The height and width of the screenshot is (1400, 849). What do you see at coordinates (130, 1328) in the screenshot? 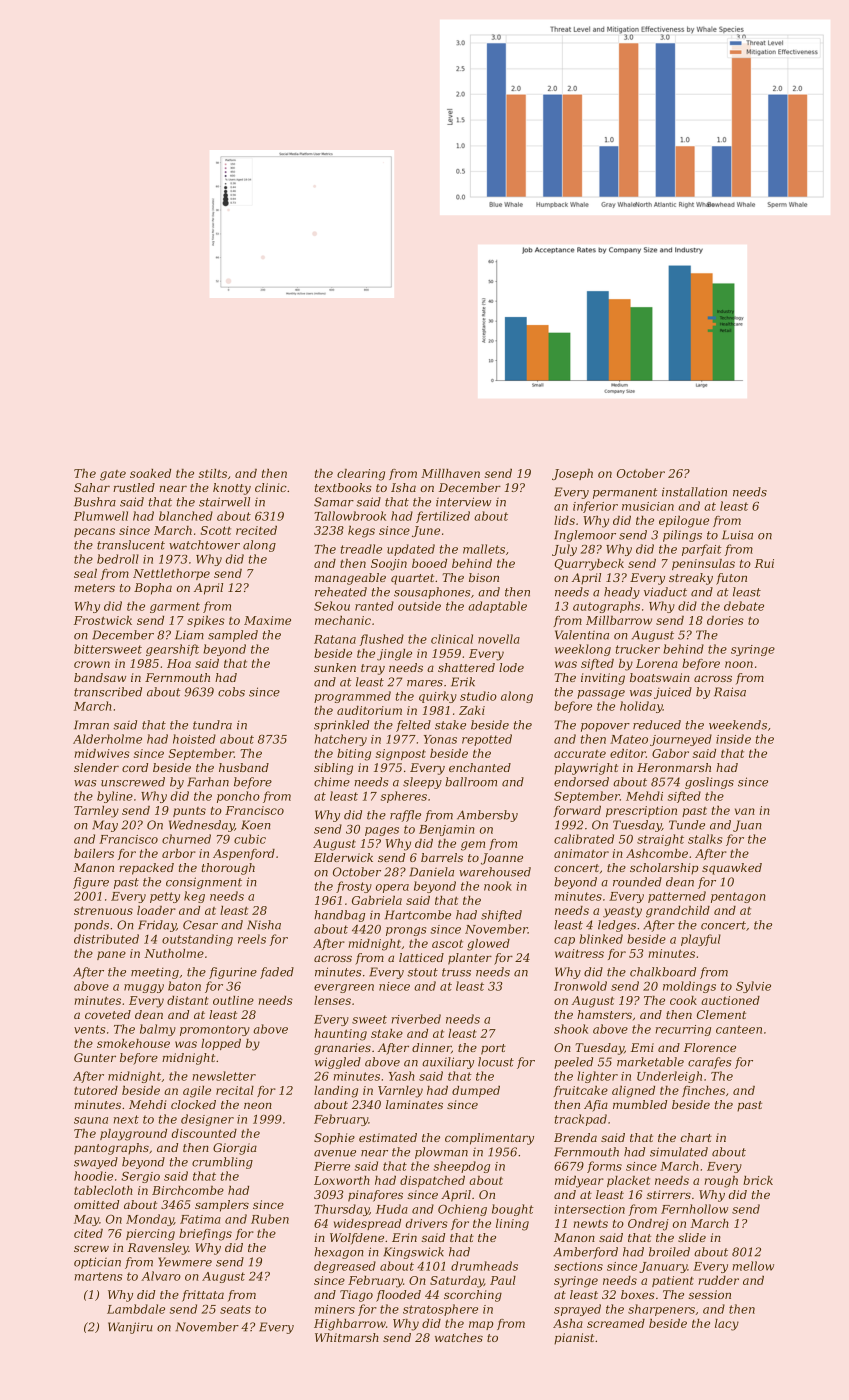
I see `Wanjiru` at bounding box center [130, 1328].
